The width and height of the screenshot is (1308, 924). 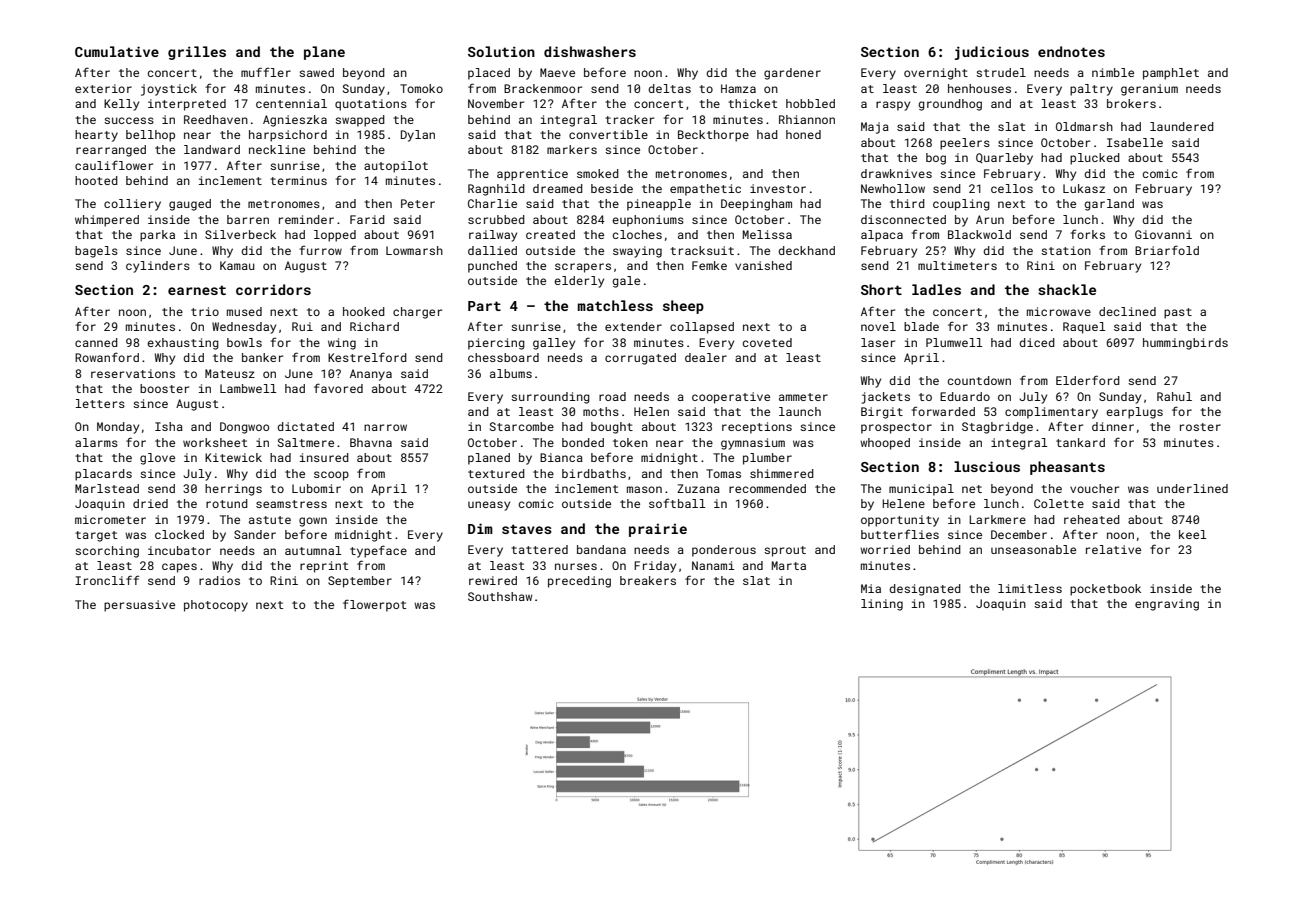 What do you see at coordinates (237, 265) in the screenshot?
I see `Kamau` at bounding box center [237, 265].
